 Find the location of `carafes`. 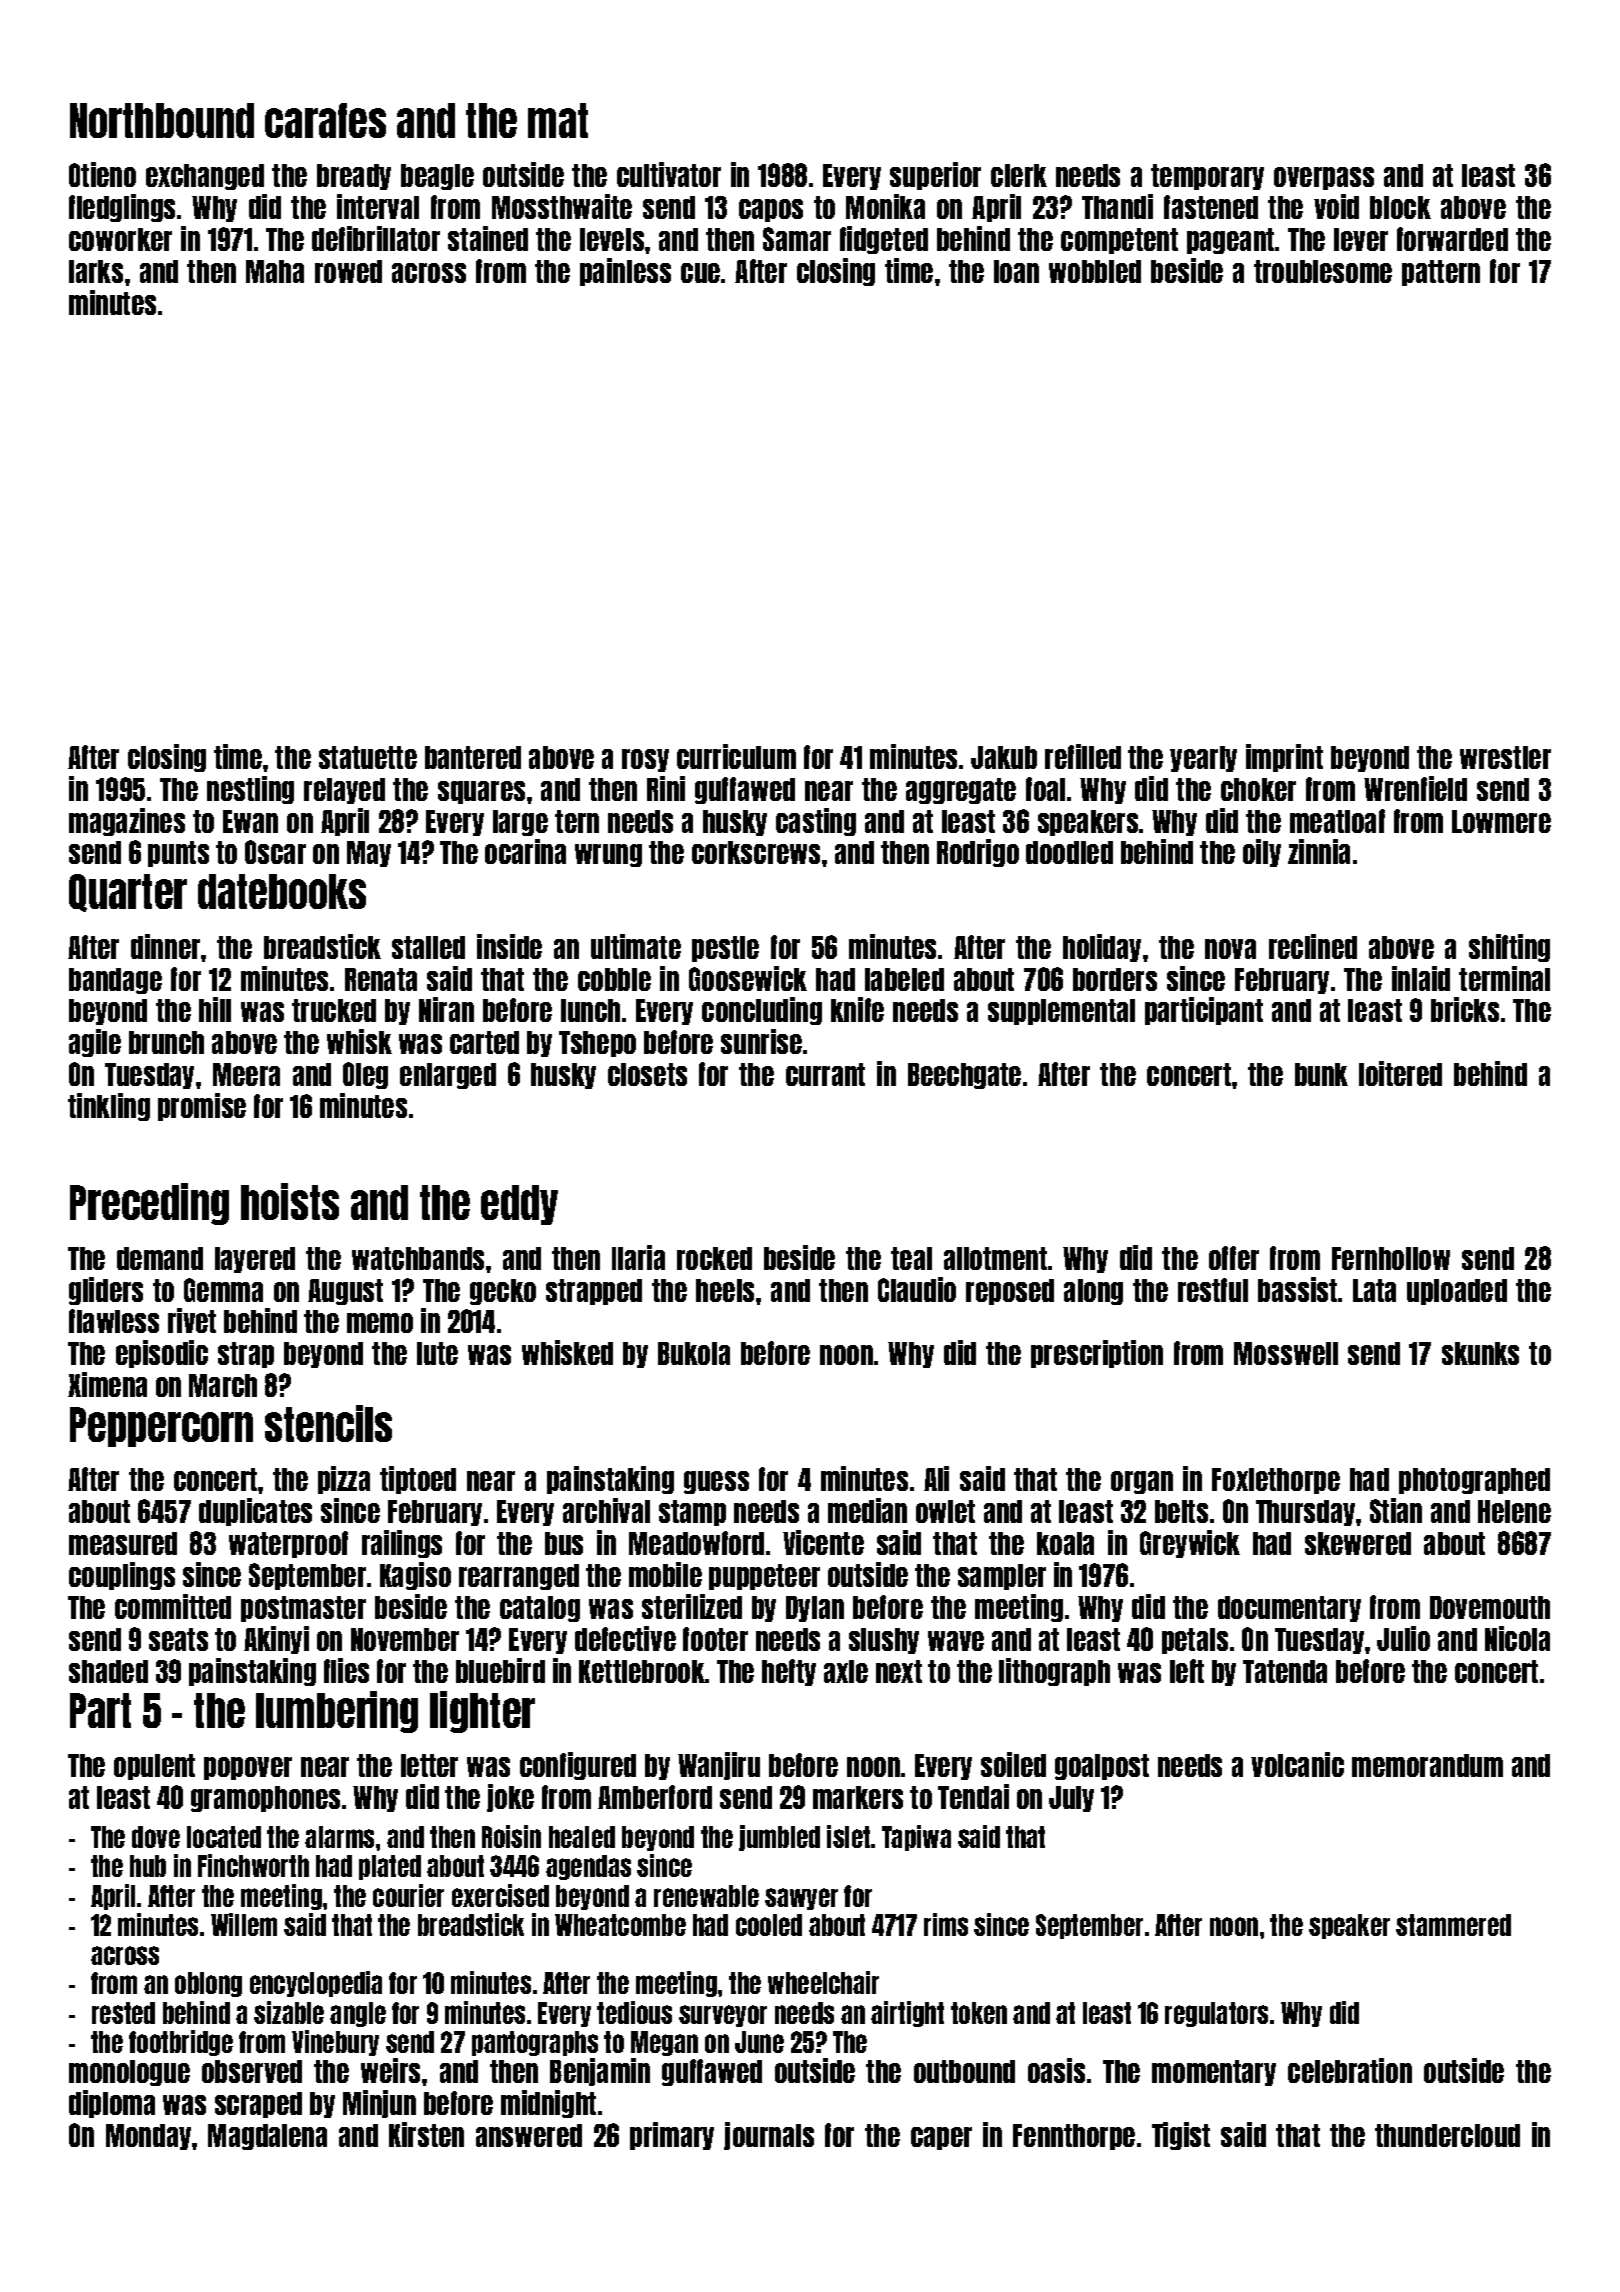

carafes is located at coordinates (325, 120).
